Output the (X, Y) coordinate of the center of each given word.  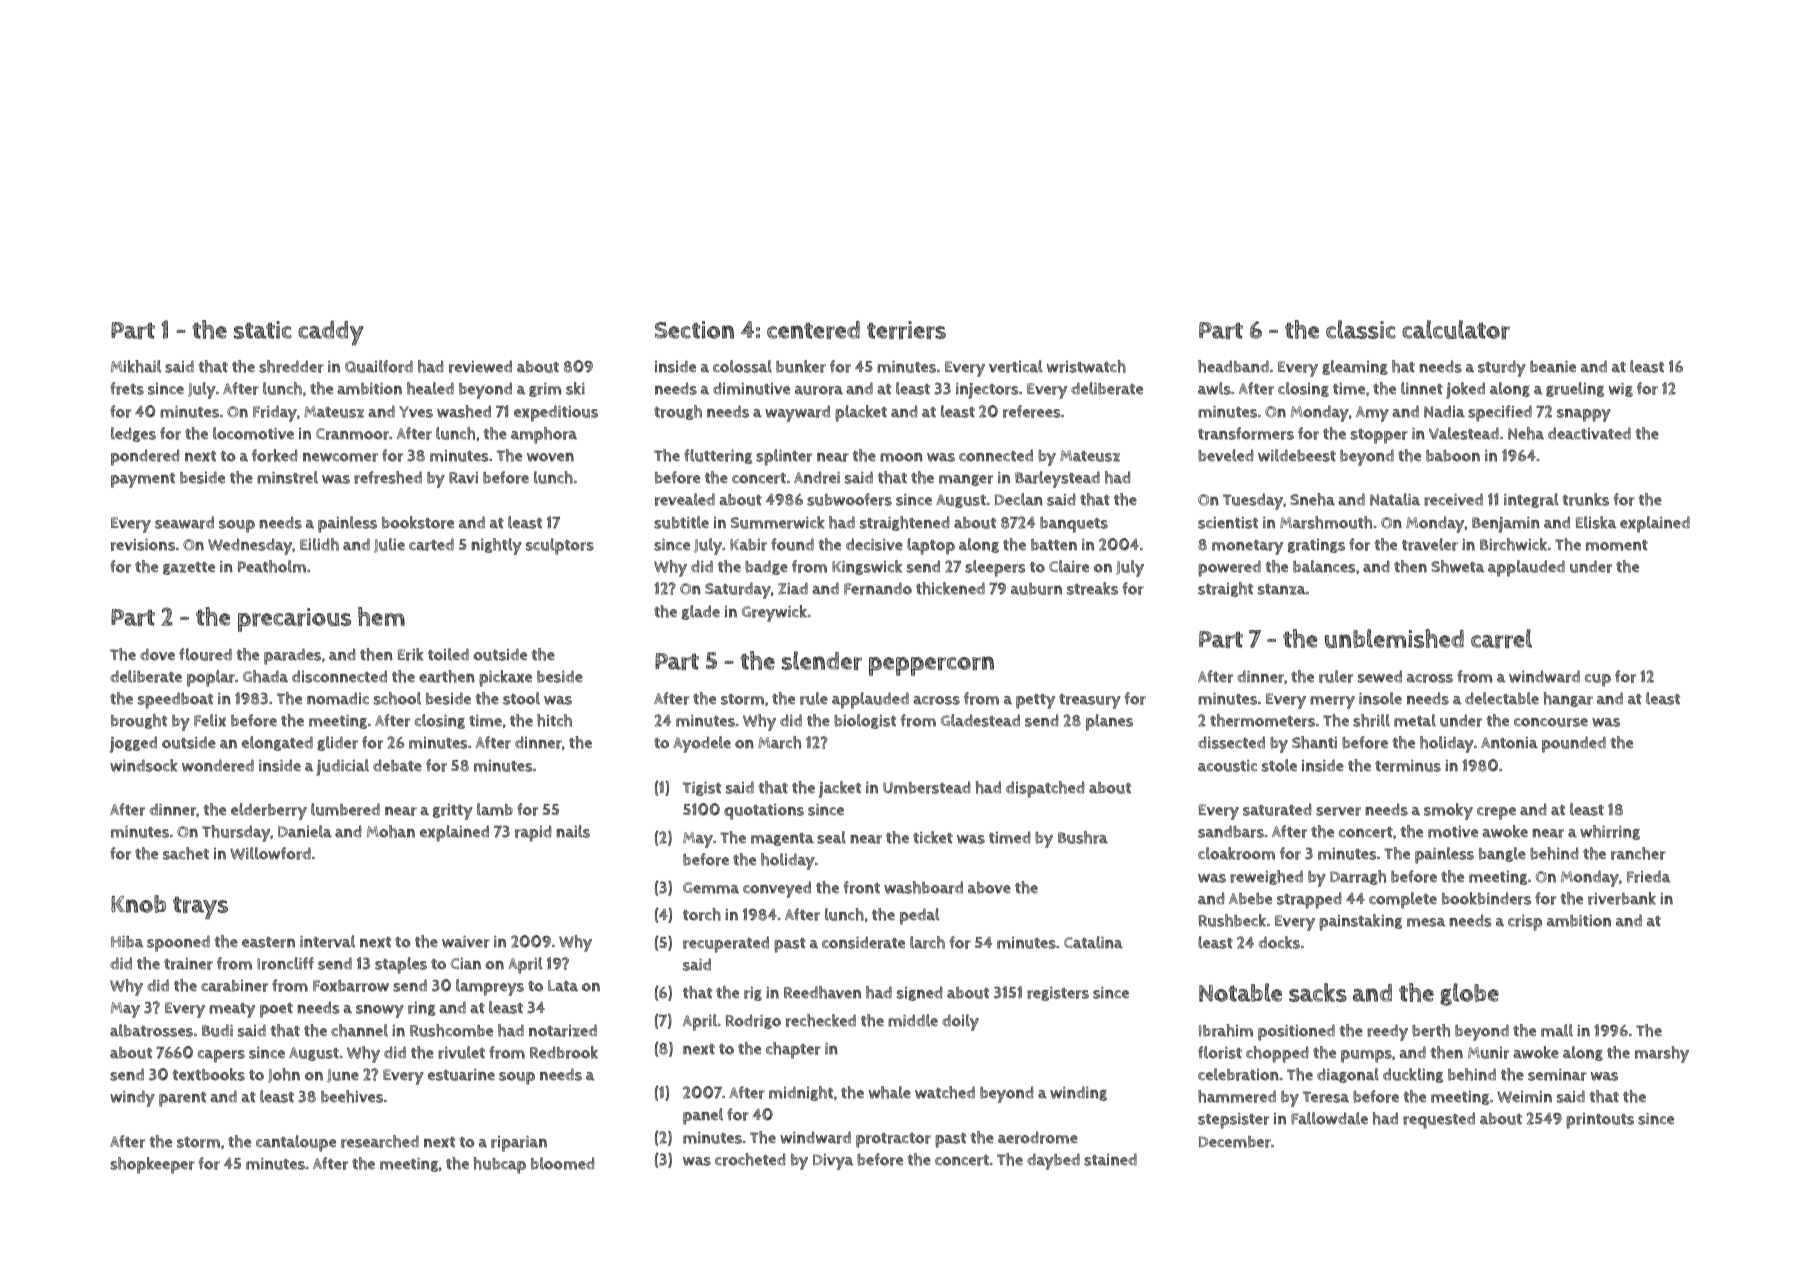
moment (1617, 545)
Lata (563, 986)
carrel (1501, 638)
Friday (275, 413)
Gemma (711, 888)
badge (766, 567)
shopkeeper (152, 1165)
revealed (685, 499)
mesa (1426, 922)
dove (157, 654)
